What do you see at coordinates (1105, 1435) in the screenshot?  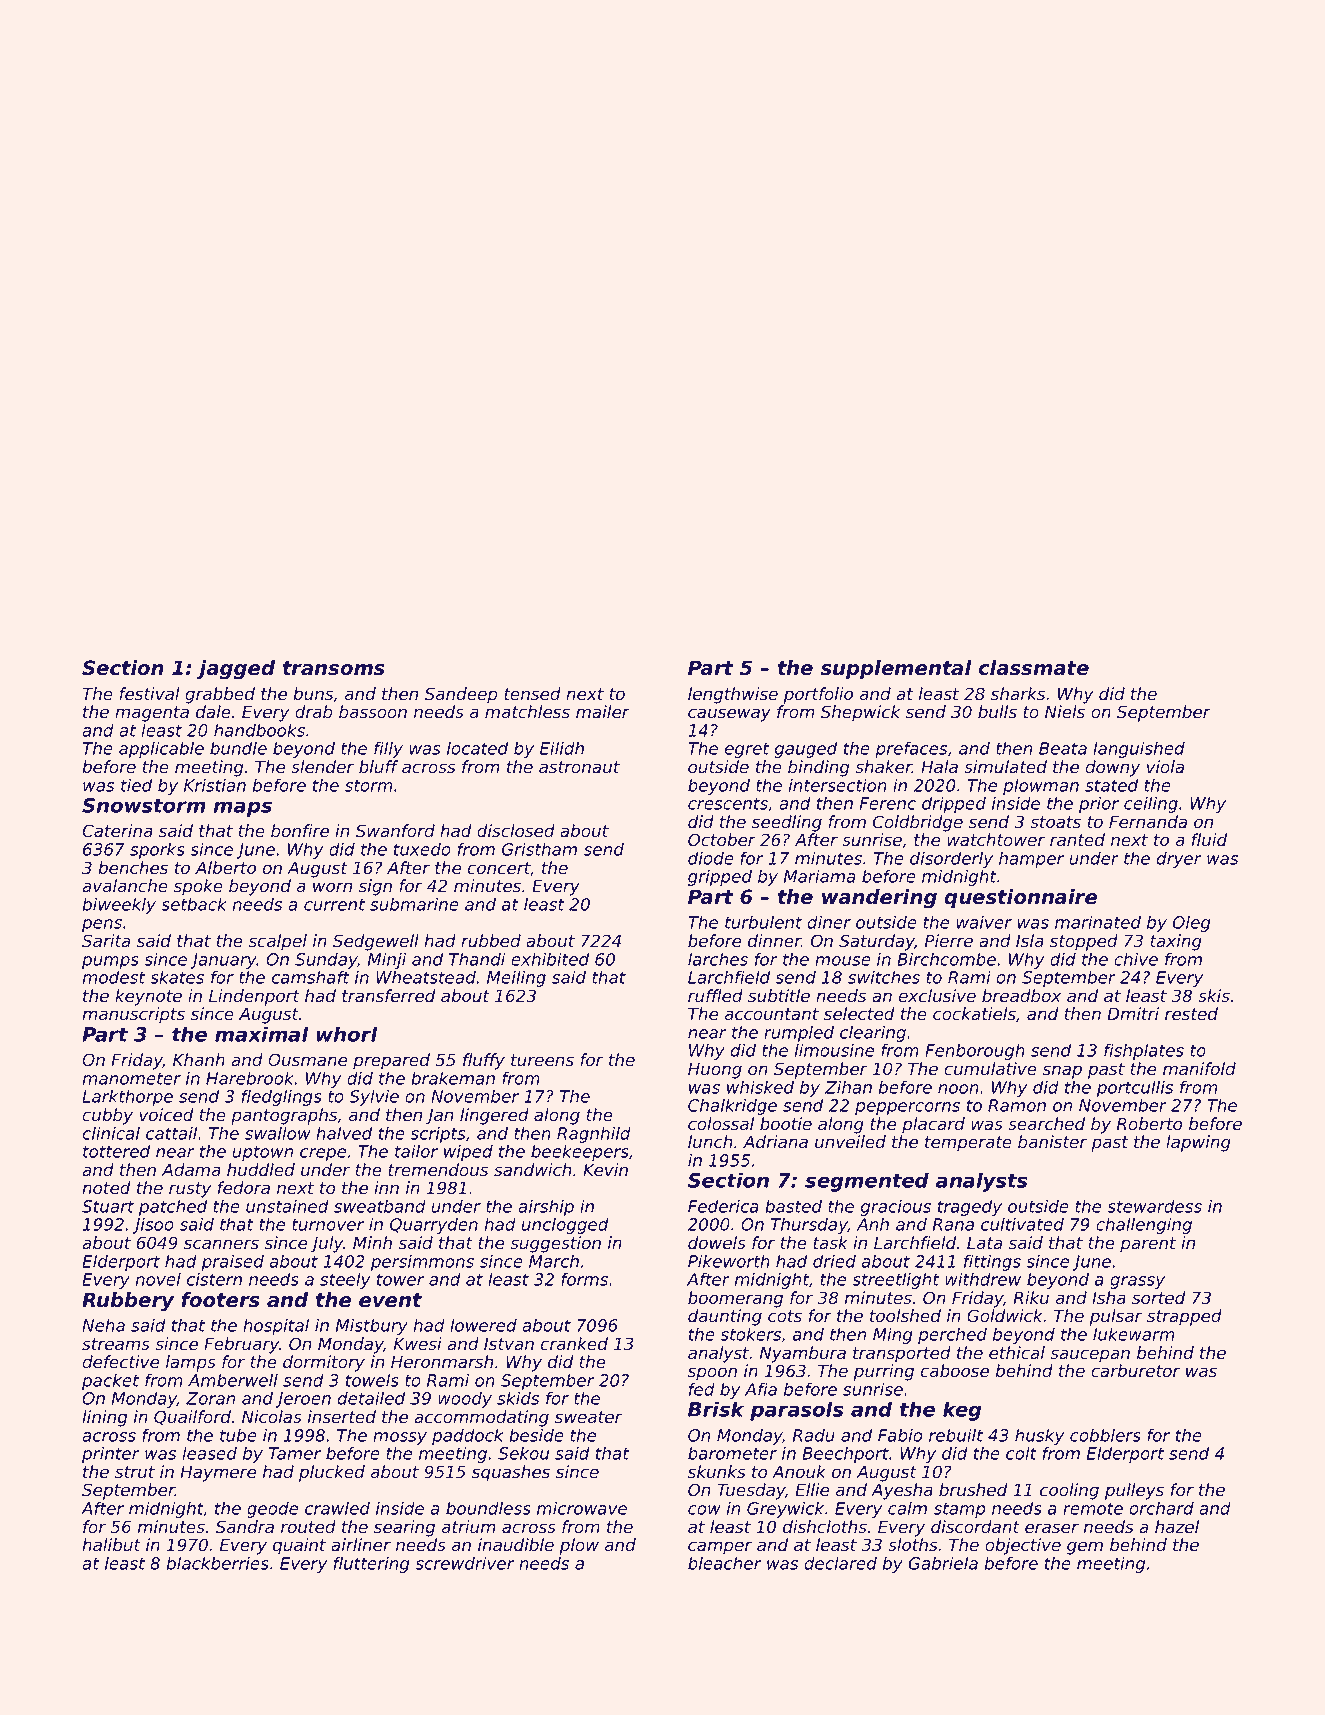 I see `cobblers` at bounding box center [1105, 1435].
